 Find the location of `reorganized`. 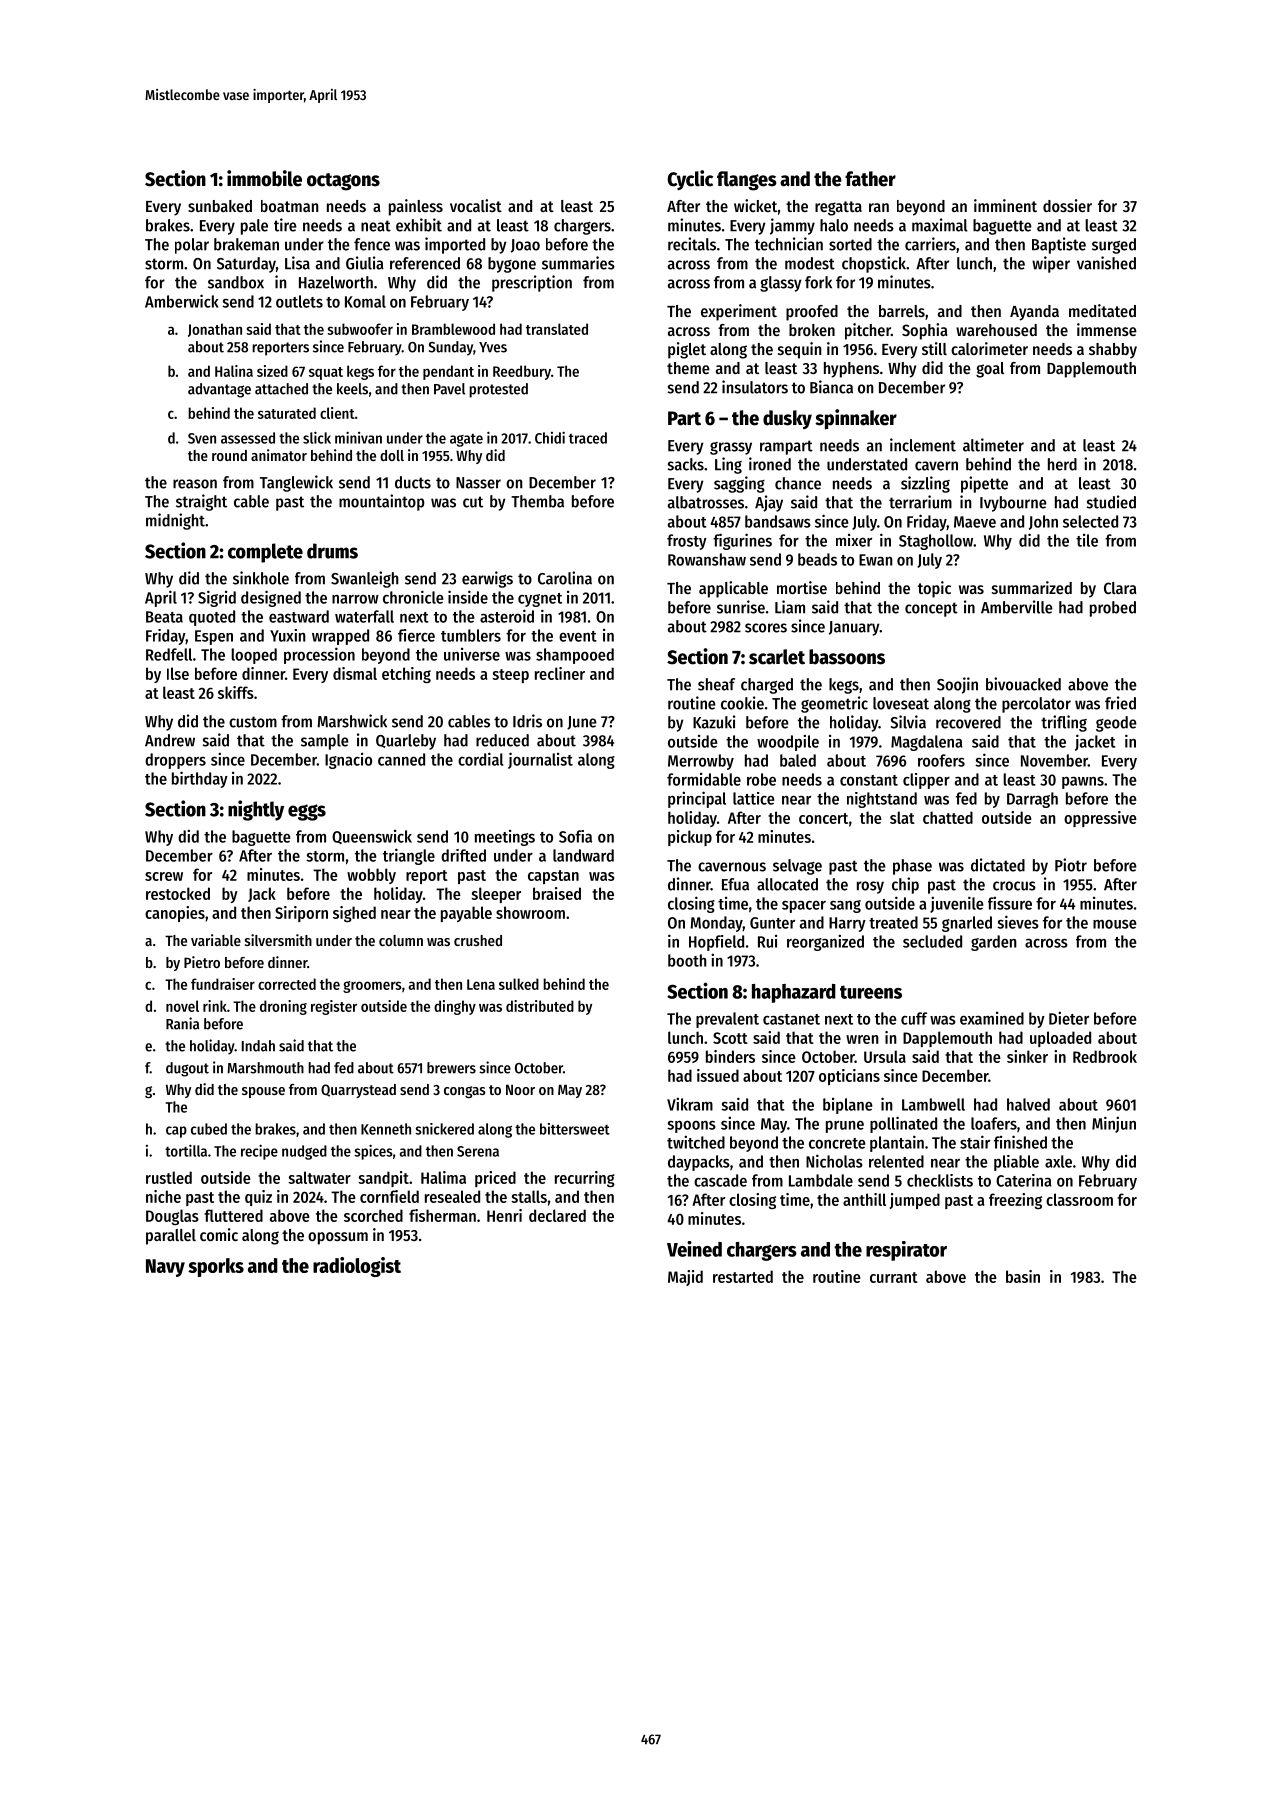

reorganized is located at coordinates (825, 942).
